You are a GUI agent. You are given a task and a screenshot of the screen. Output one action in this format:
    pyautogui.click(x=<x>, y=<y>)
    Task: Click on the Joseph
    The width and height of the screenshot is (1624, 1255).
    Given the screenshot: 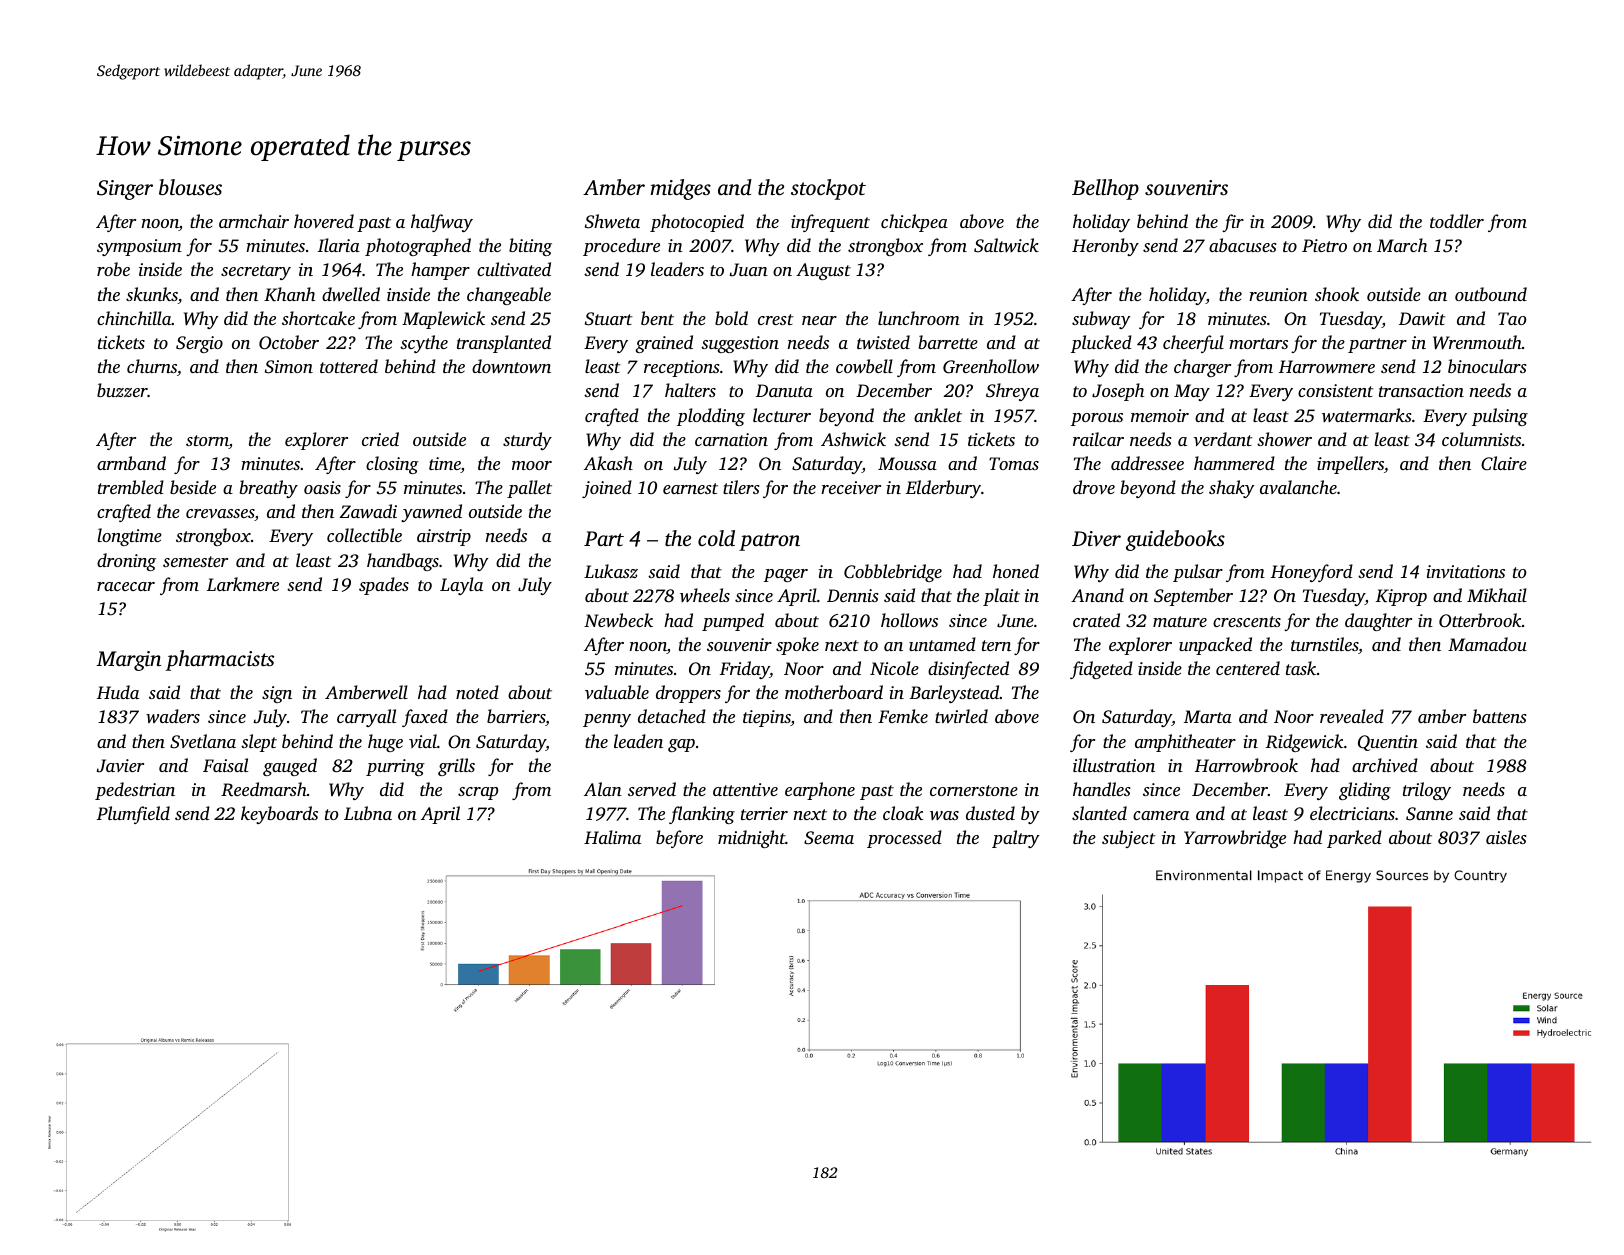 What is the action you would take?
    pyautogui.click(x=1118, y=392)
